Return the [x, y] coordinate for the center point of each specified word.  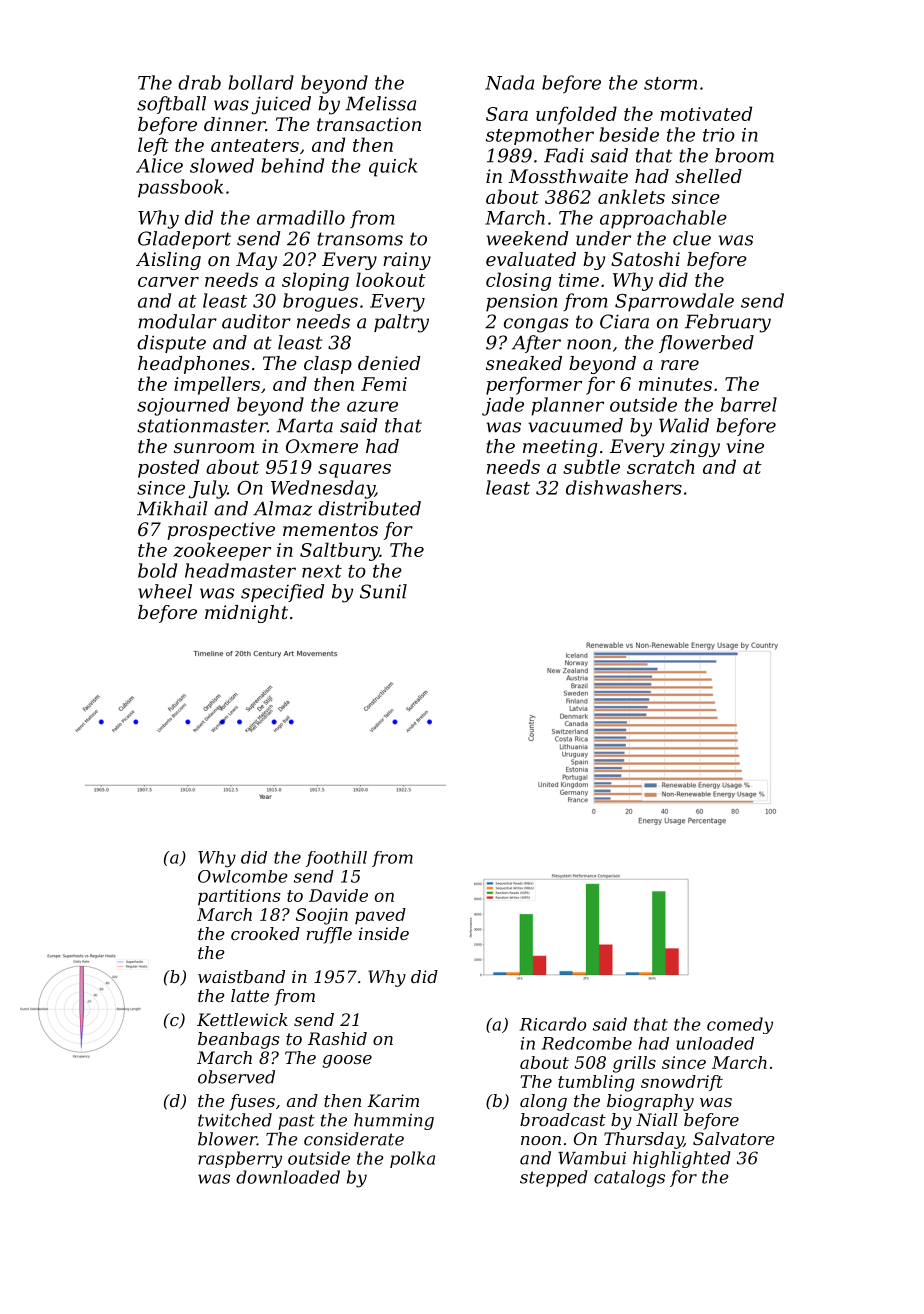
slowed [222, 165]
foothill [336, 859]
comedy [740, 1025]
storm [670, 83]
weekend [527, 238]
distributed [369, 508]
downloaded [288, 1177]
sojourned [183, 406]
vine [745, 446]
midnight [246, 614]
